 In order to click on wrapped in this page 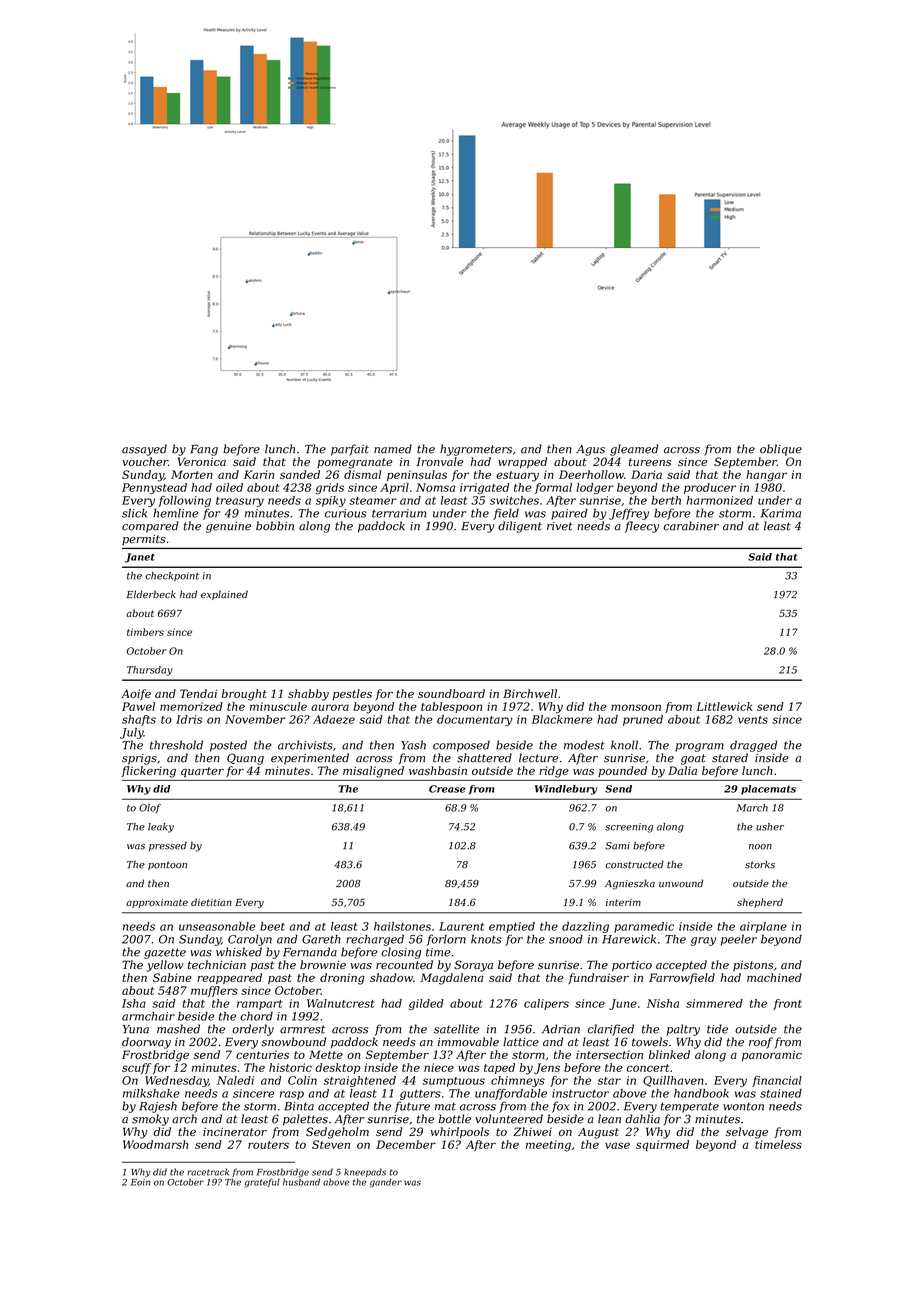, I will do `click(522, 463)`.
